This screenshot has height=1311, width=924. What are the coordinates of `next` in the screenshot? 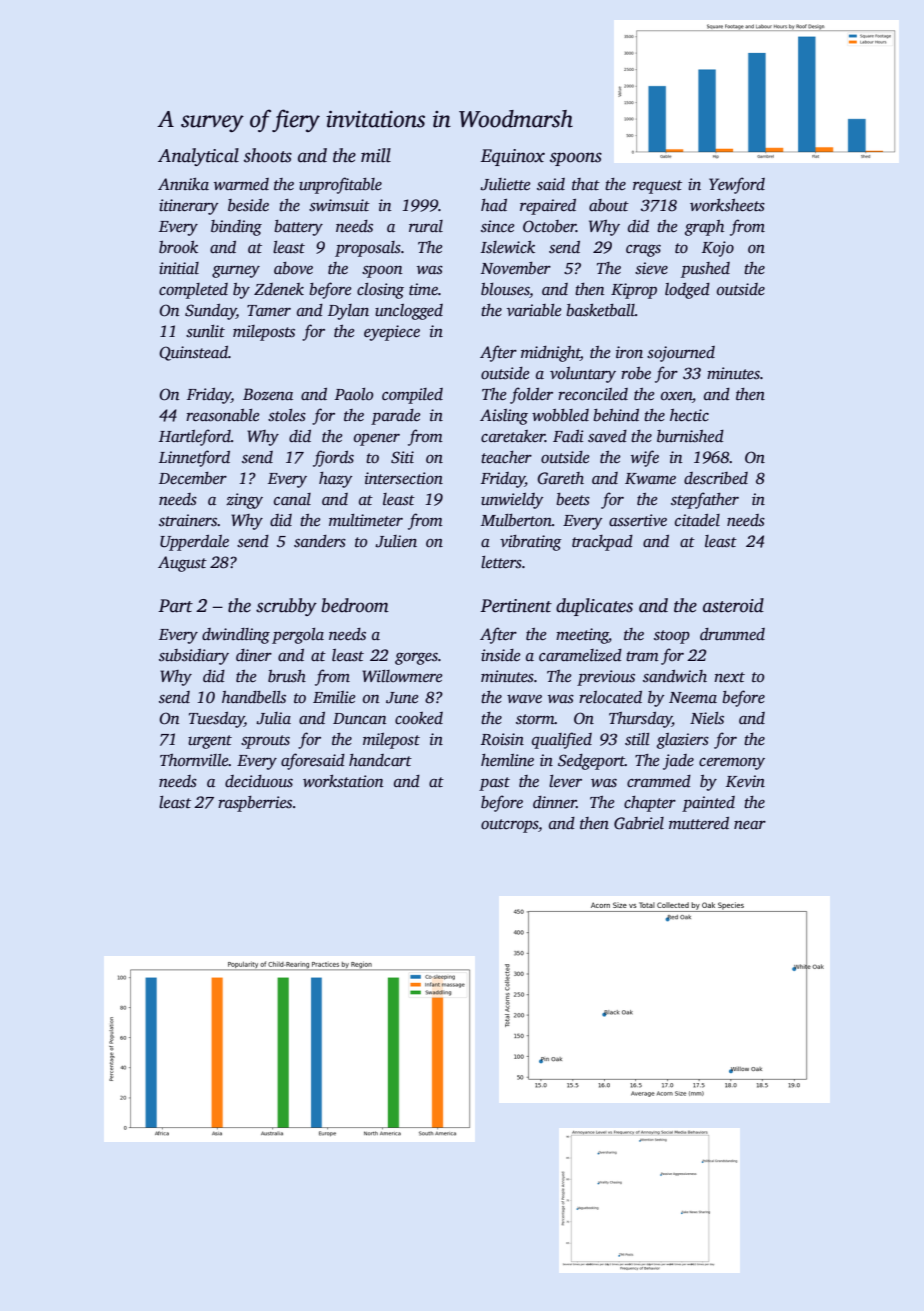 It's located at (729, 677).
